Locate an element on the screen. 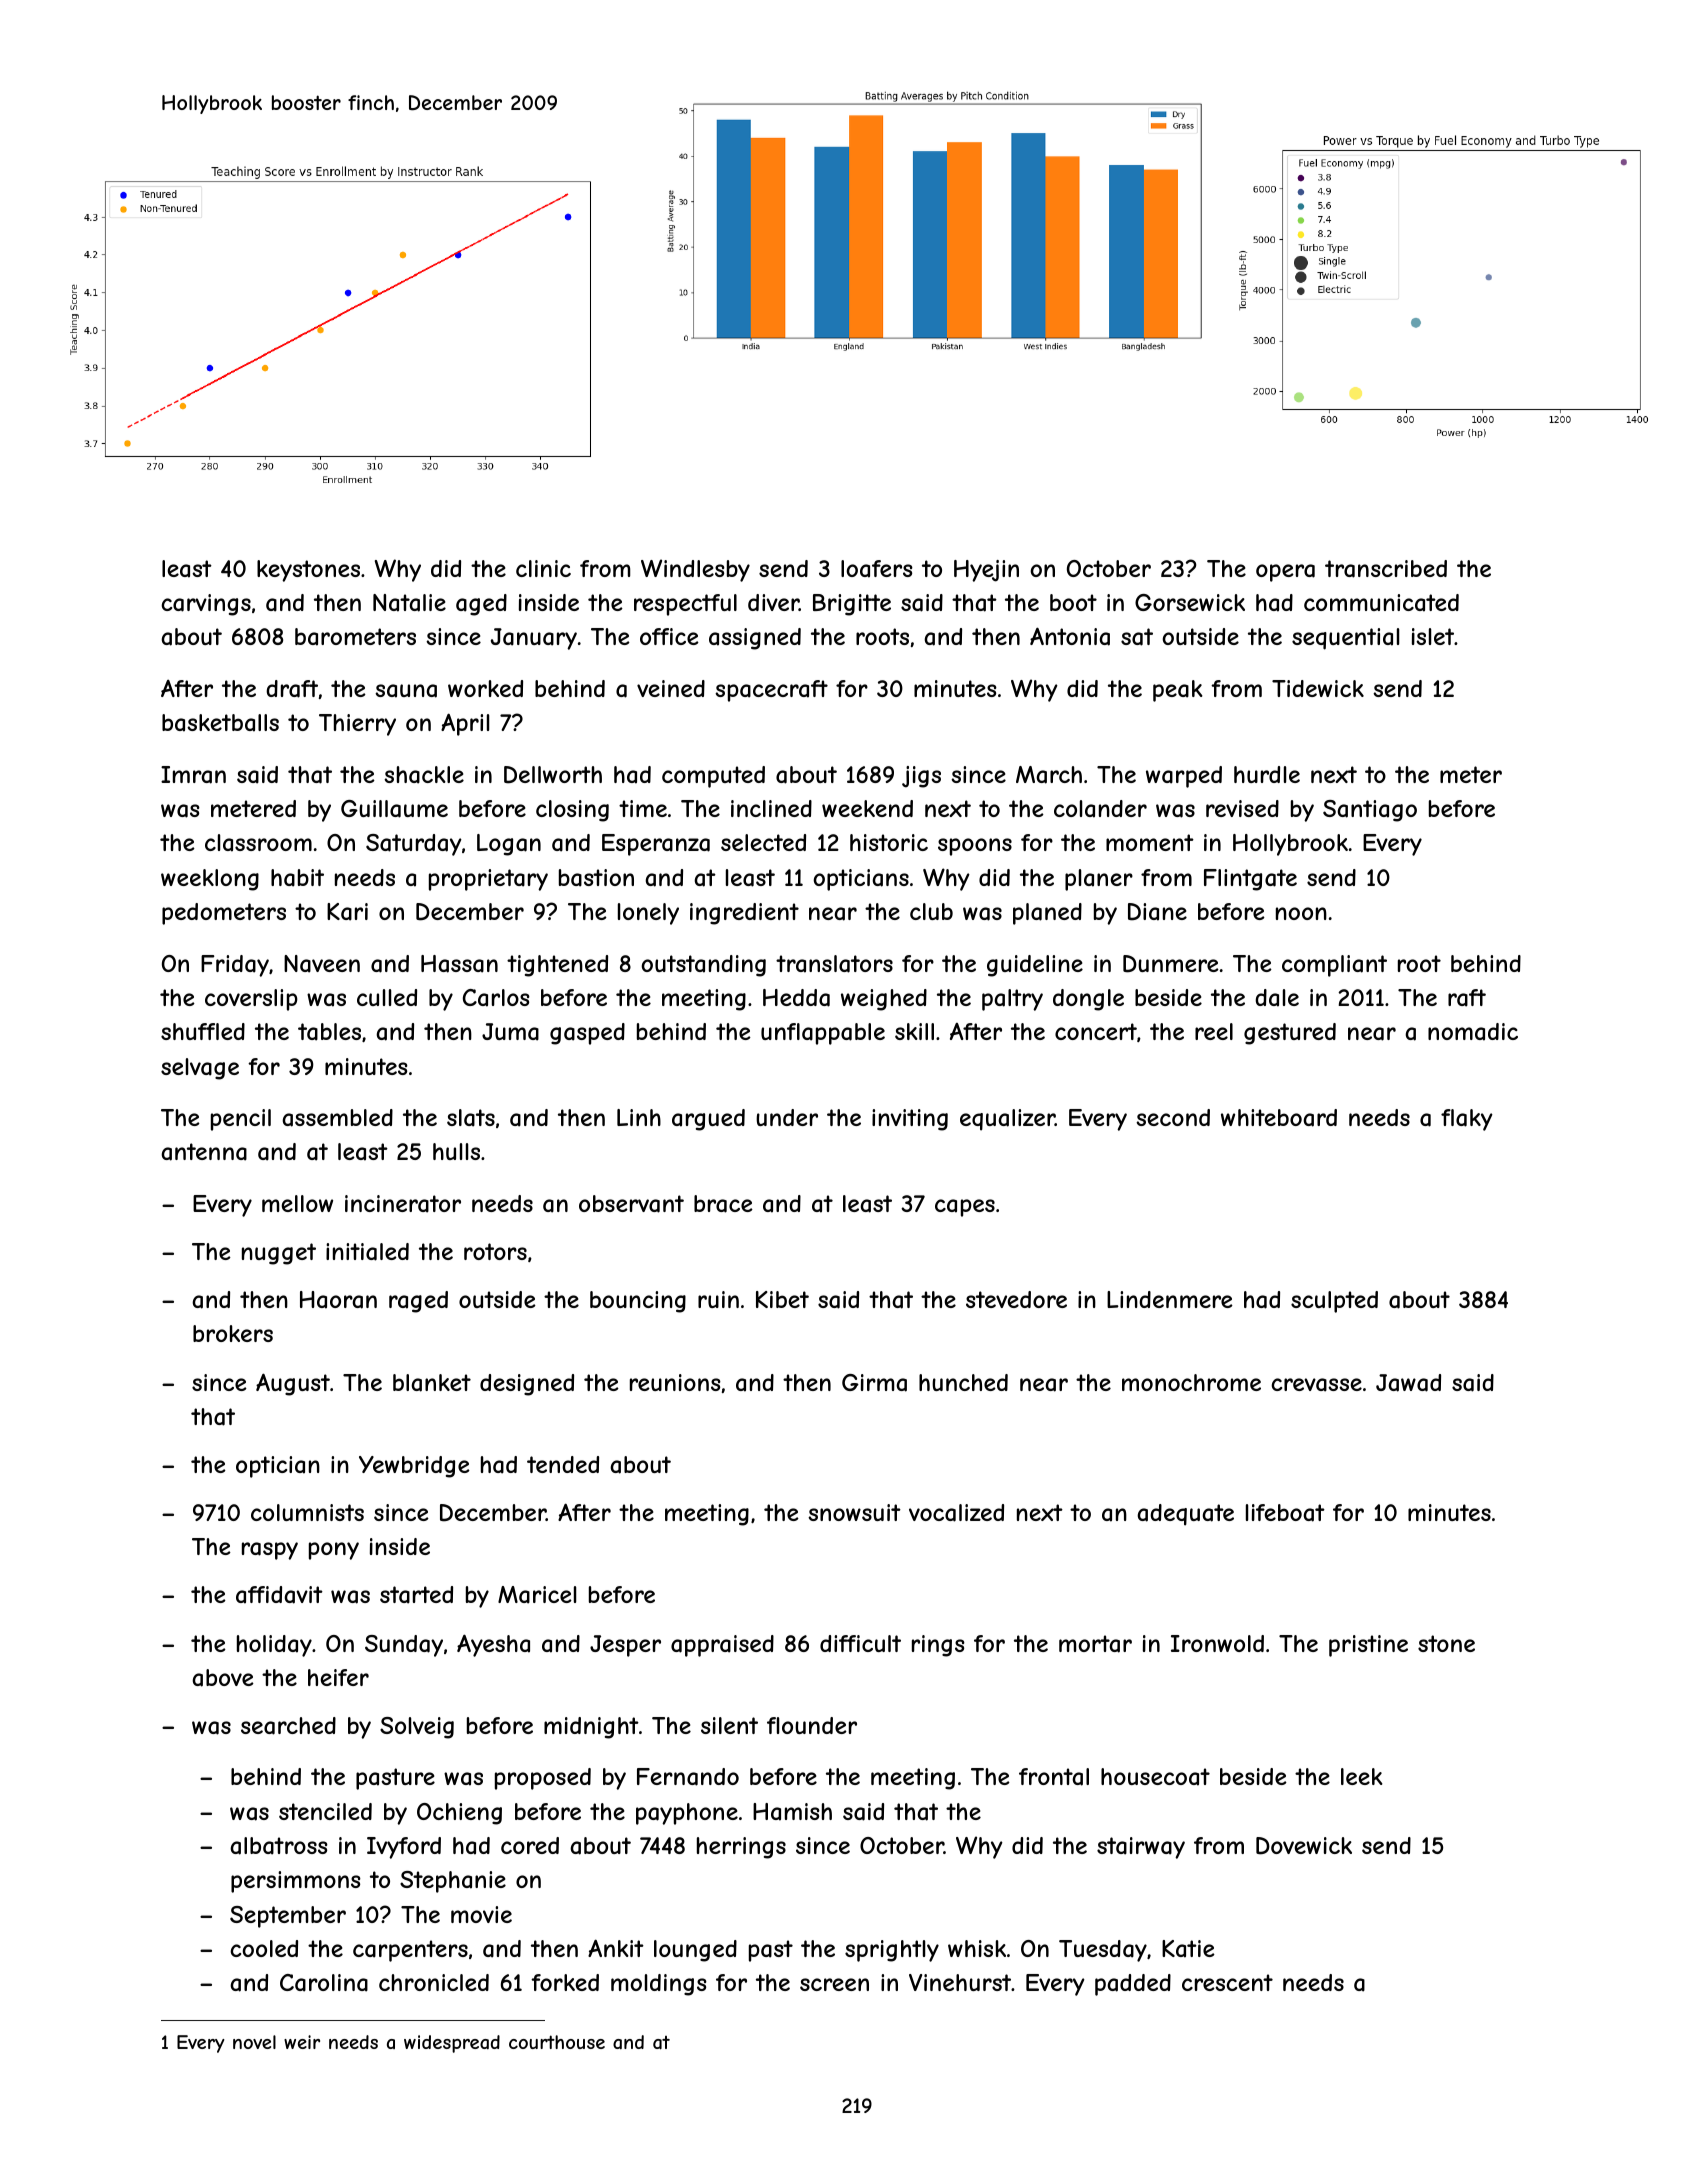 The width and height of the screenshot is (1683, 2178). crescent is located at coordinates (1227, 1982).
